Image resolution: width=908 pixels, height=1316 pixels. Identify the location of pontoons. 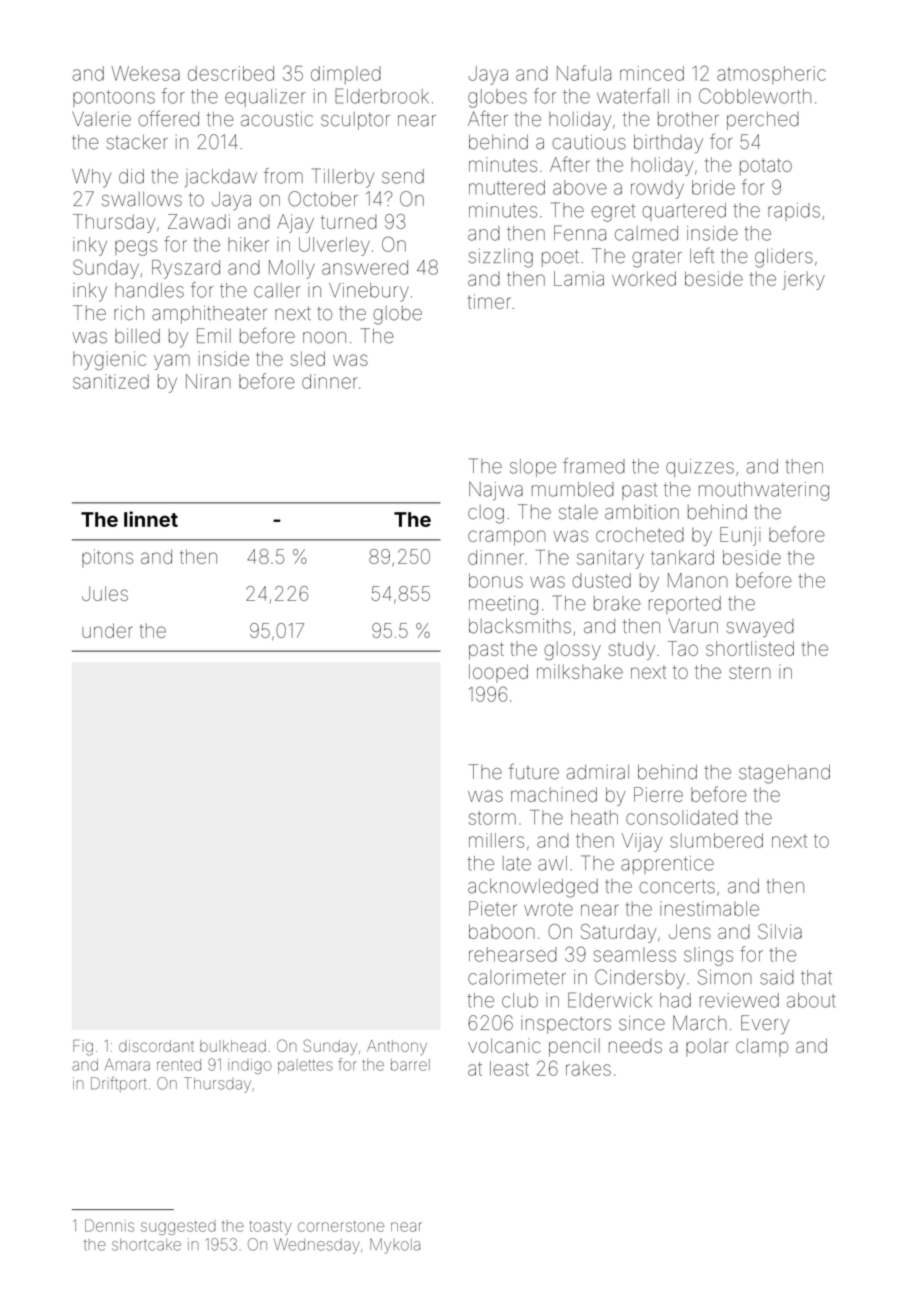
(114, 98).
